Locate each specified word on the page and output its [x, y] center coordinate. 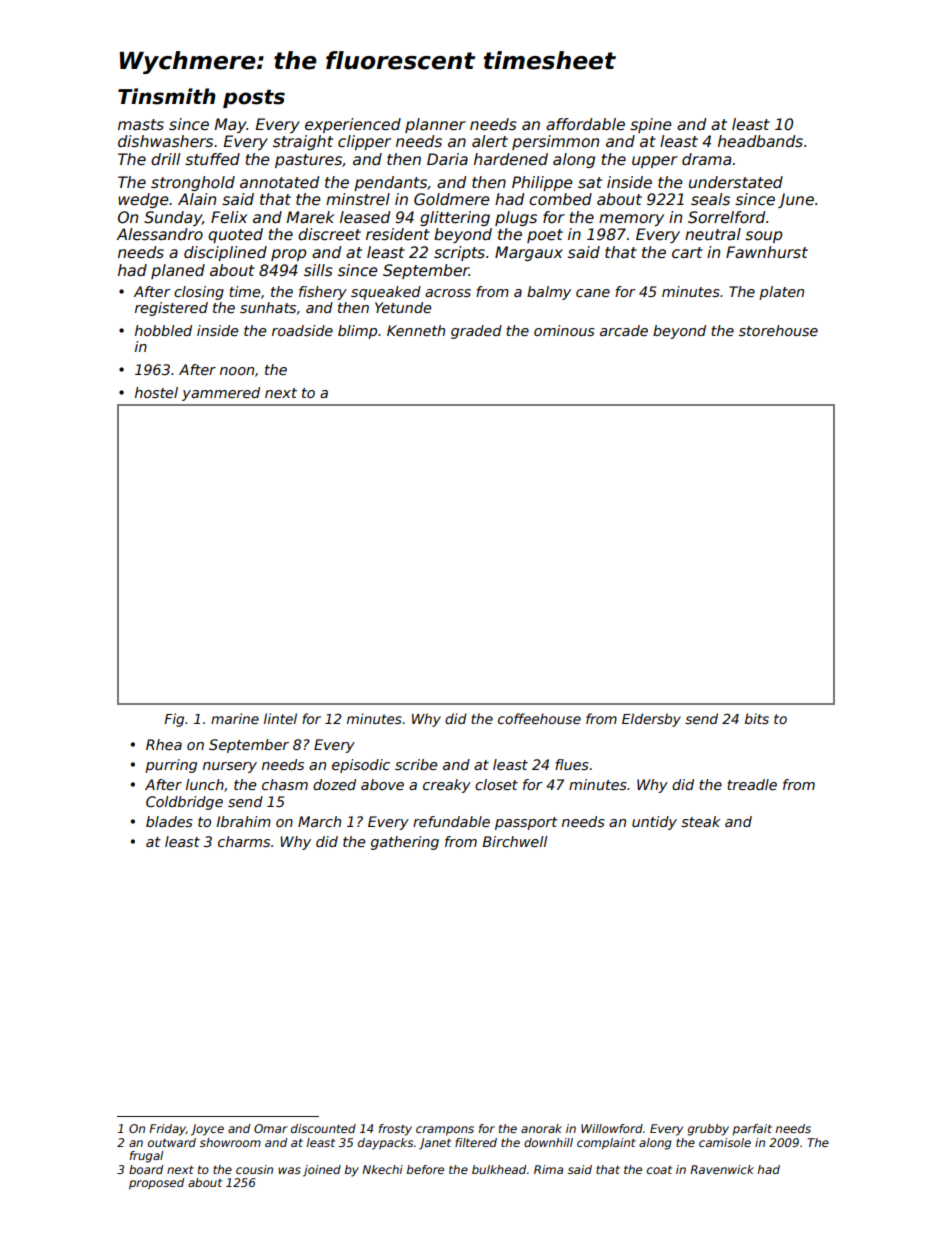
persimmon [555, 142]
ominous [564, 330]
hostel [156, 392]
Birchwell [514, 841]
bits [757, 718]
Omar [271, 1128]
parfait [752, 1130]
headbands [760, 141]
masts [141, 125]
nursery [230, 767]
